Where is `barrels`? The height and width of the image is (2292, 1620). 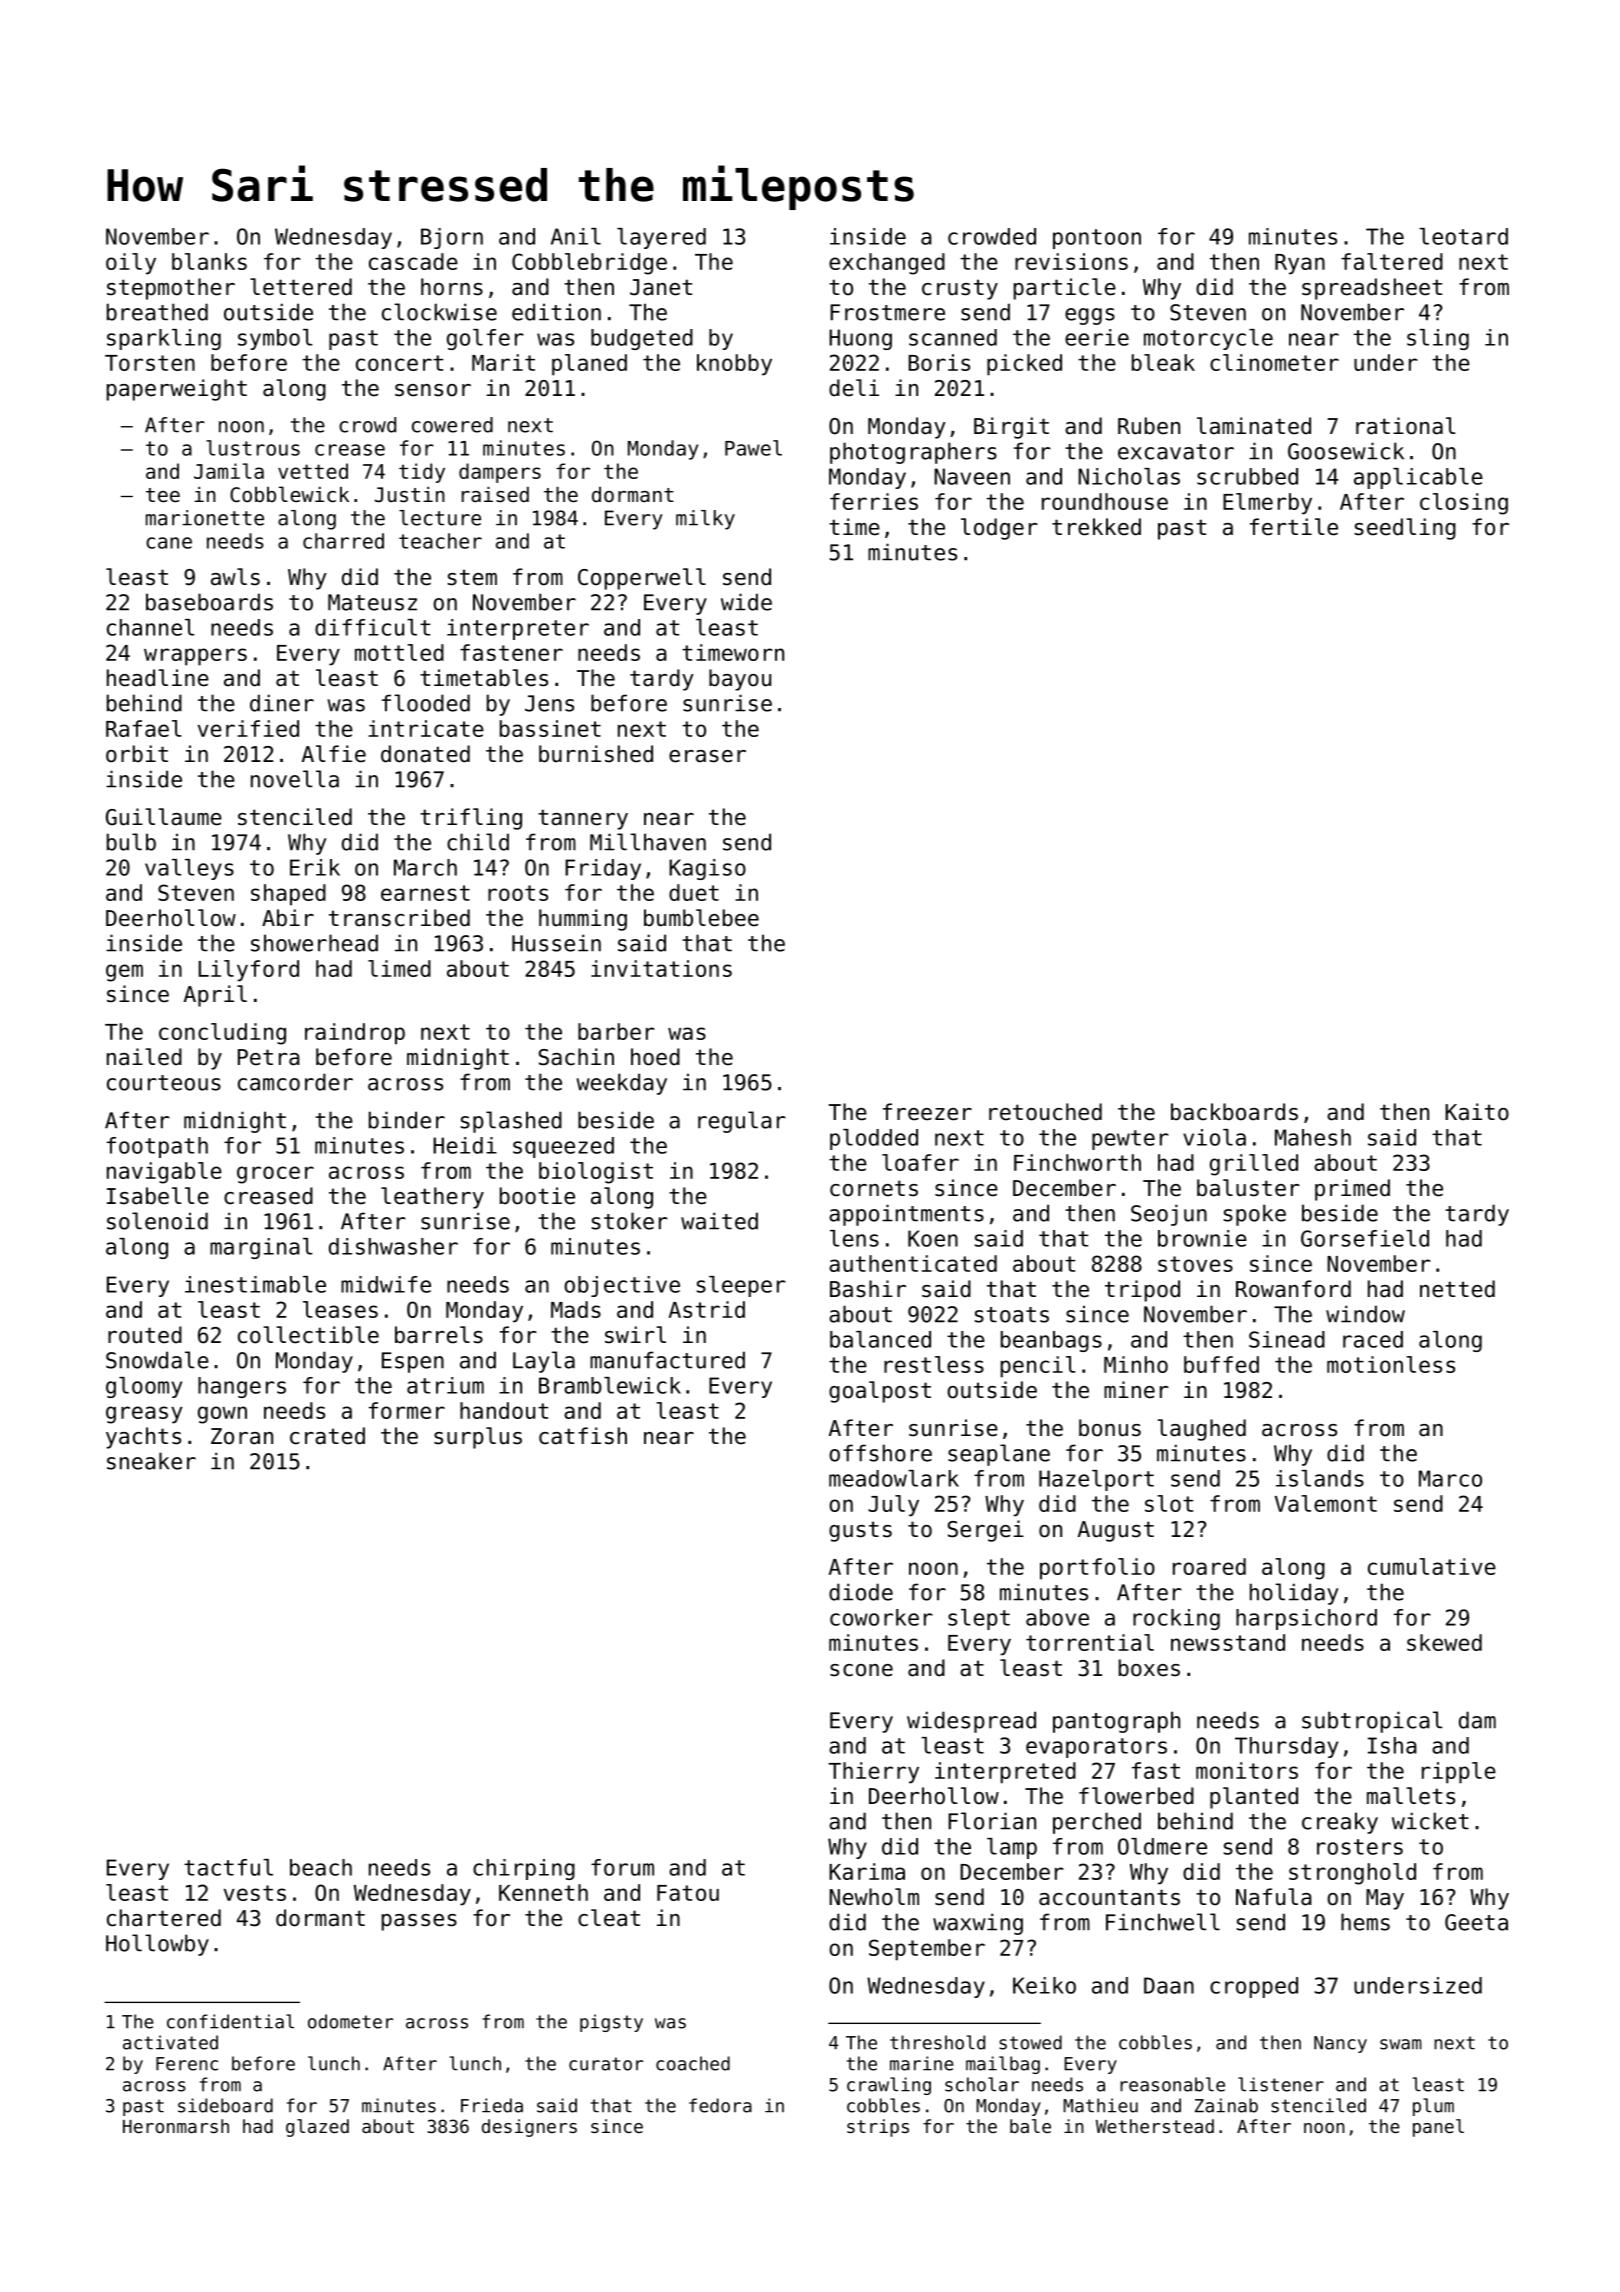 barrels is located at coordinates (439, 1335).
